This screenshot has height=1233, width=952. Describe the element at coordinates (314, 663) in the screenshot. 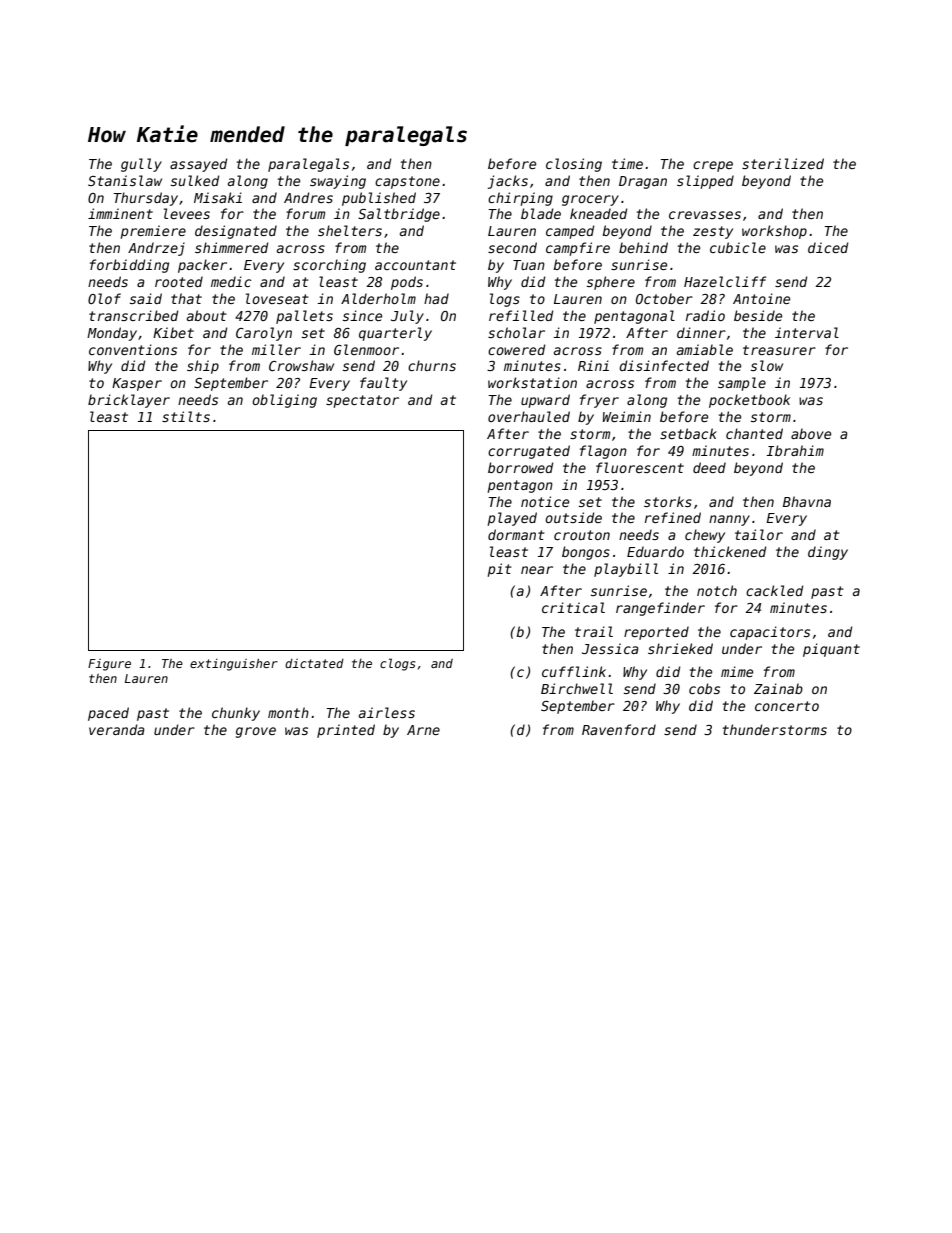

I see `dictated` at that location.
